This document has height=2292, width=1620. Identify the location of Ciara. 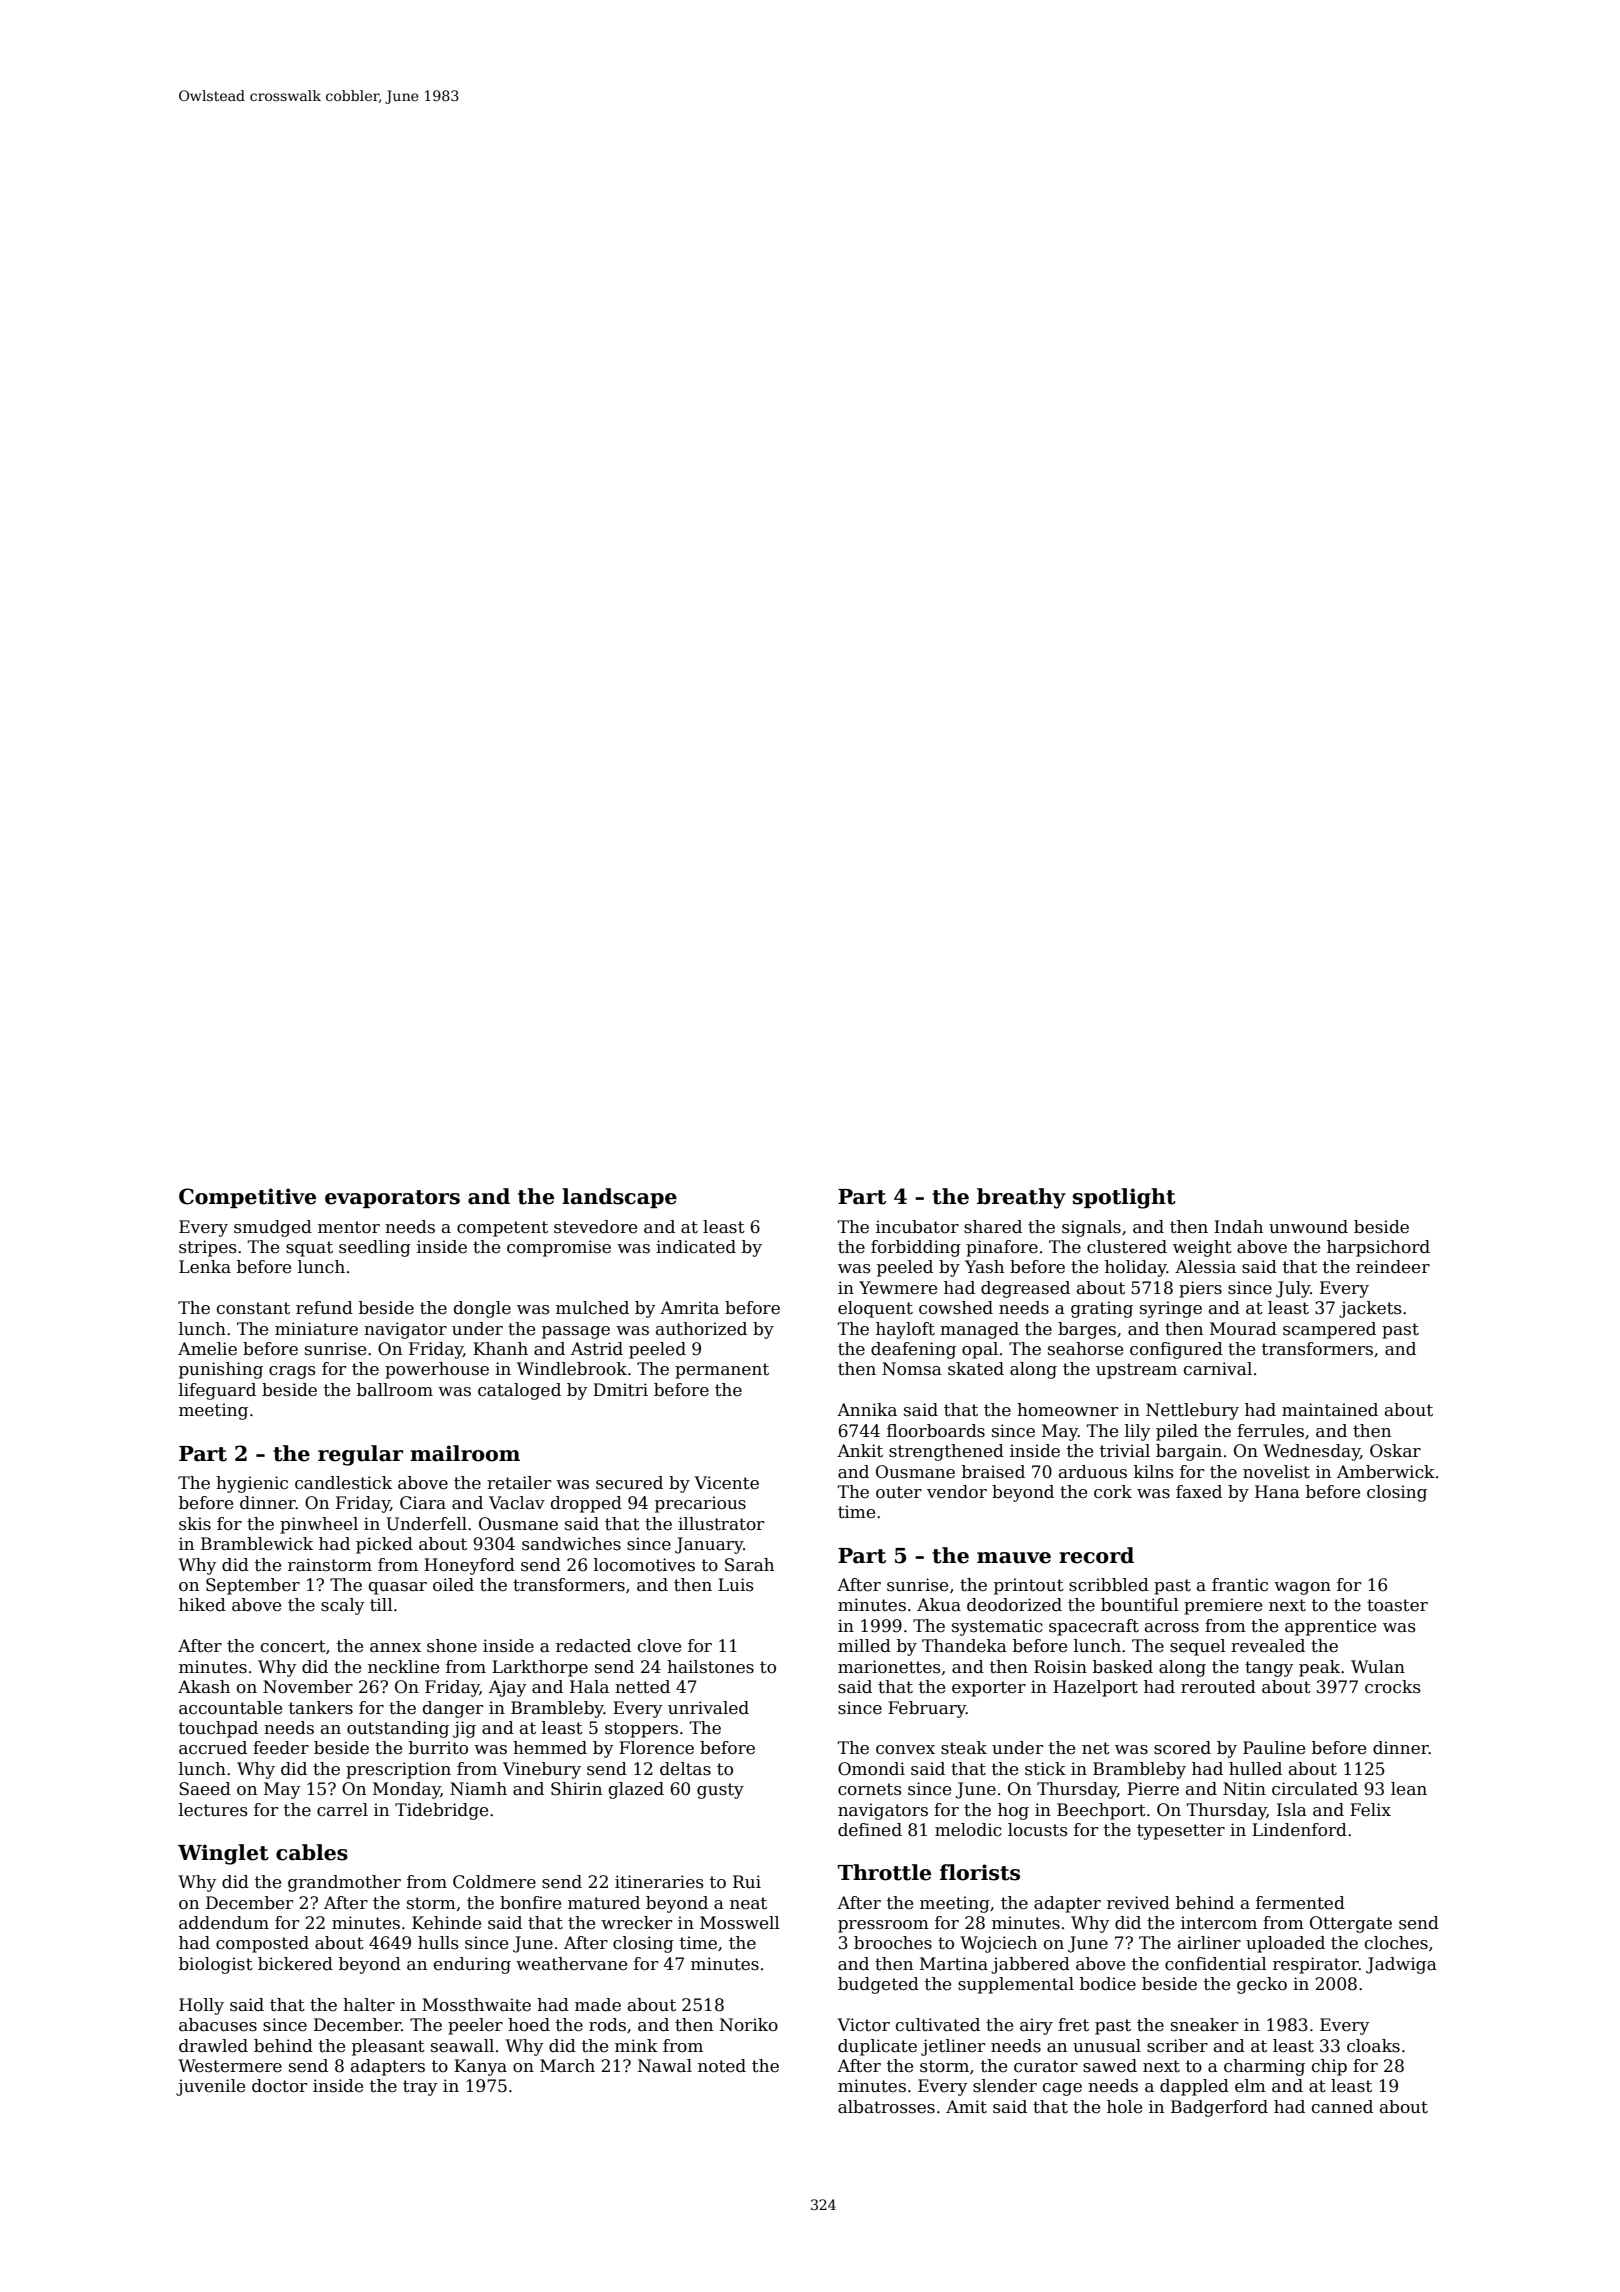
(423, 1503).
